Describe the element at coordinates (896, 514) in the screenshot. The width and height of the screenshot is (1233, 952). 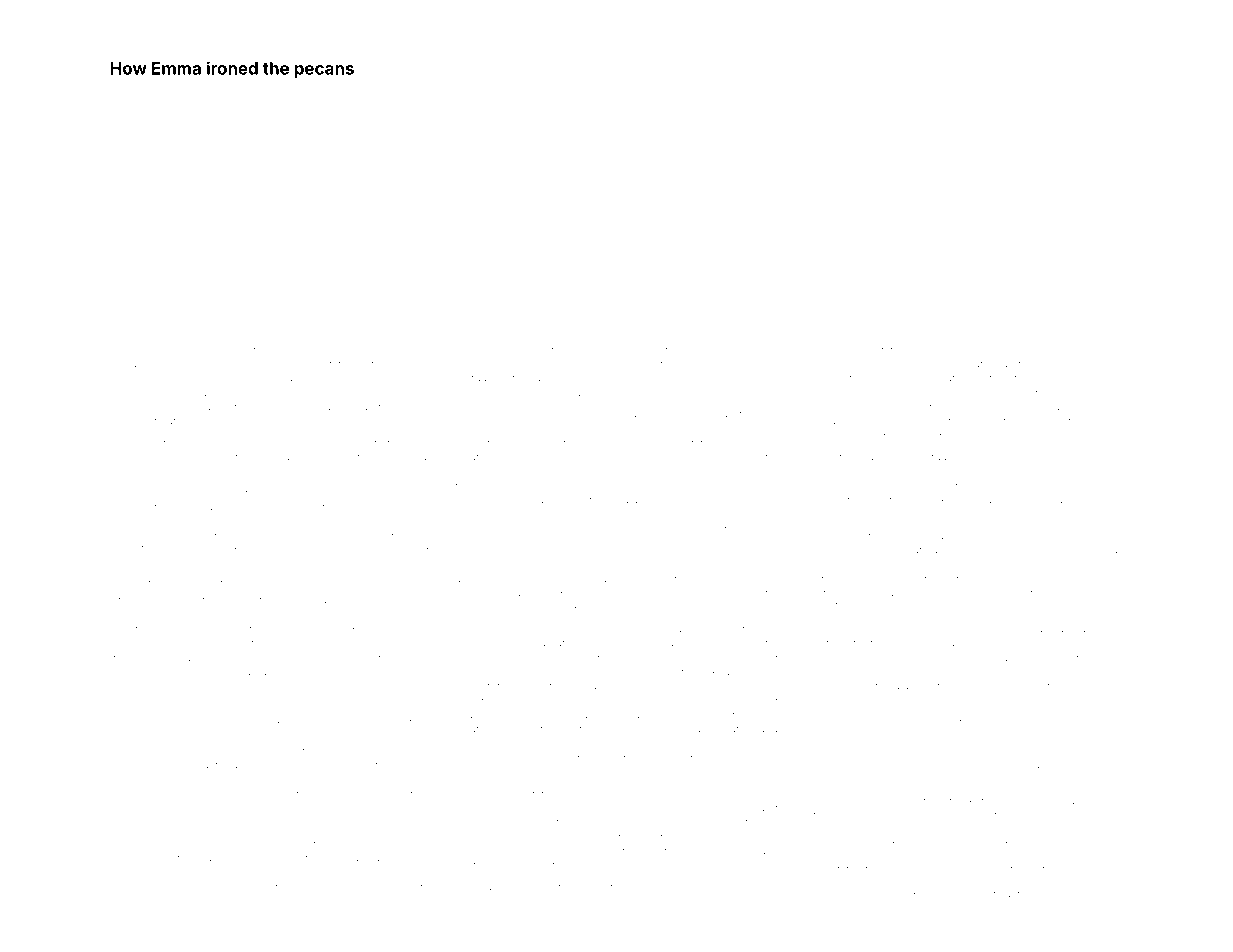
I see `brooch` at that location.
